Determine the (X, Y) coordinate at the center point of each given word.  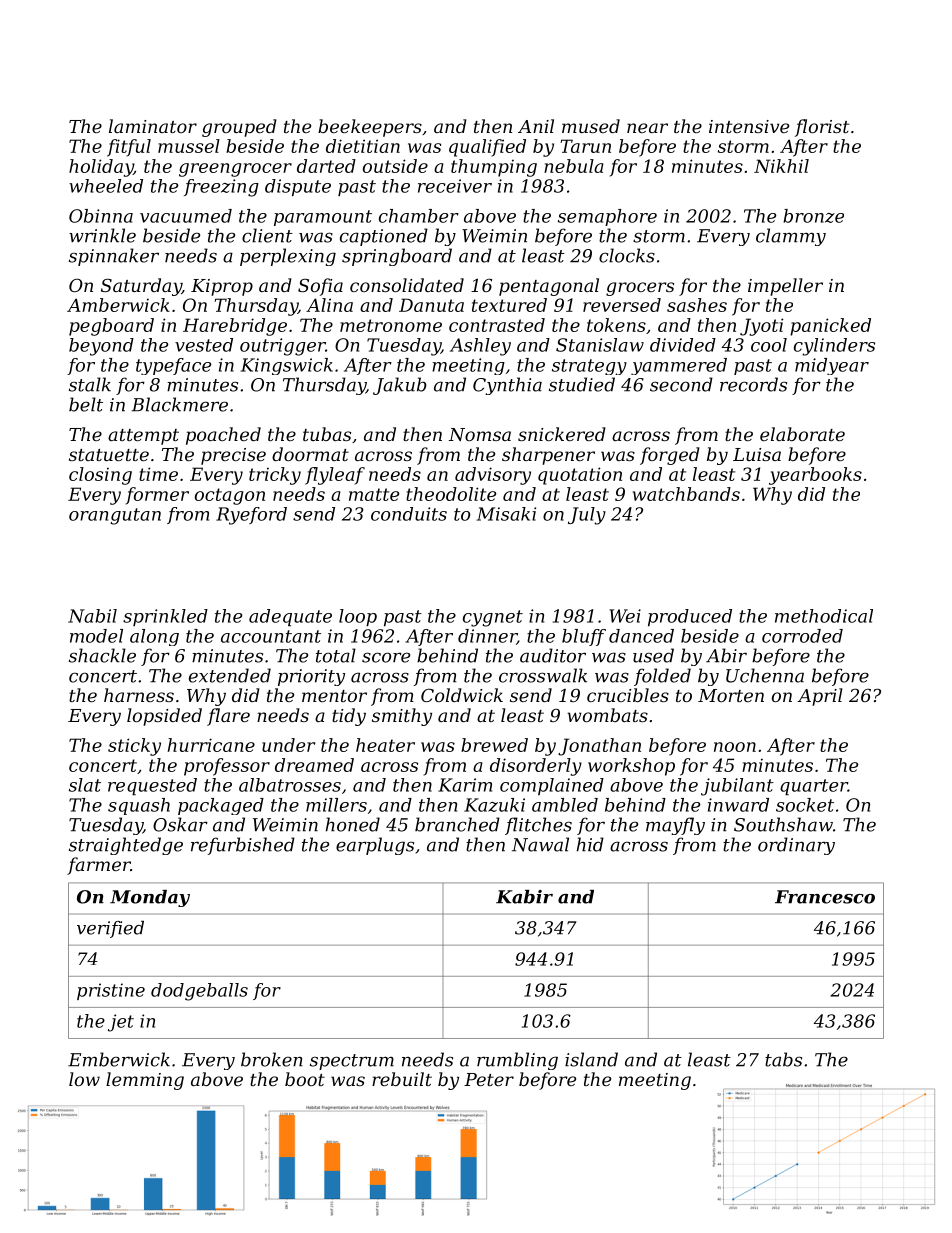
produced (690, 617)
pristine (111, 991)
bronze (813, 216)
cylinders (834, 347)
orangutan (115, 516)
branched (457, 824)
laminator (153, 126)
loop (358, 617)
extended (230, 675)
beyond (101, 347)
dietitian (363, 146)
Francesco (825, 897)
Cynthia (507, 386)
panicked (830, 327)
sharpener (548, 456)
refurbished (243, 846)
